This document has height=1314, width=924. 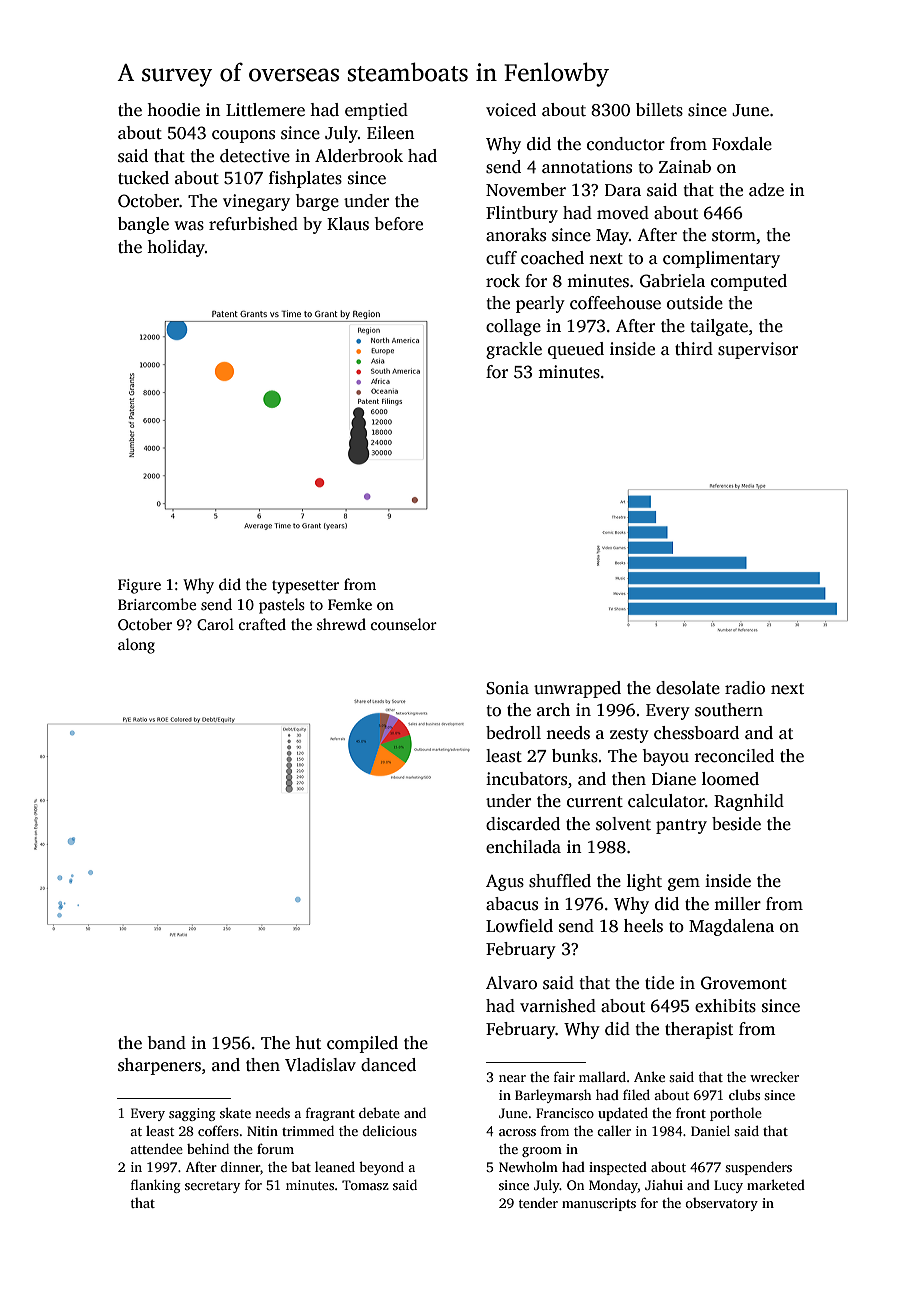 What do you see at coordinates (623, 190) in the document?
I see `Dara` at bounding box center [623, 190].
